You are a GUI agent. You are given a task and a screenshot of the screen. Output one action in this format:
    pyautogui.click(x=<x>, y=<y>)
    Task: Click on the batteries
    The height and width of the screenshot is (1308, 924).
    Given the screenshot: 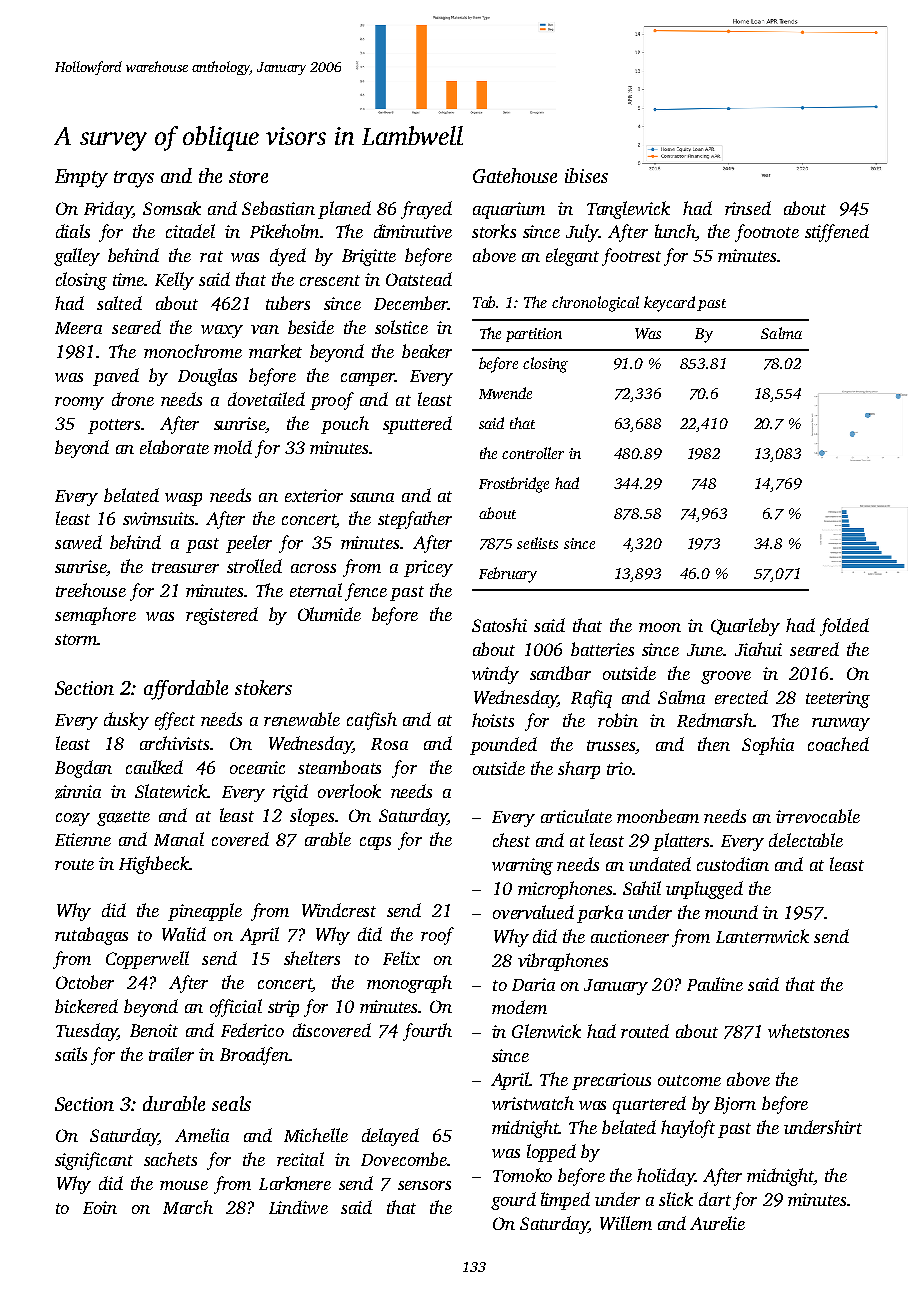 What is the action you would take?
    pyautogui.click(x=602, y=649)
